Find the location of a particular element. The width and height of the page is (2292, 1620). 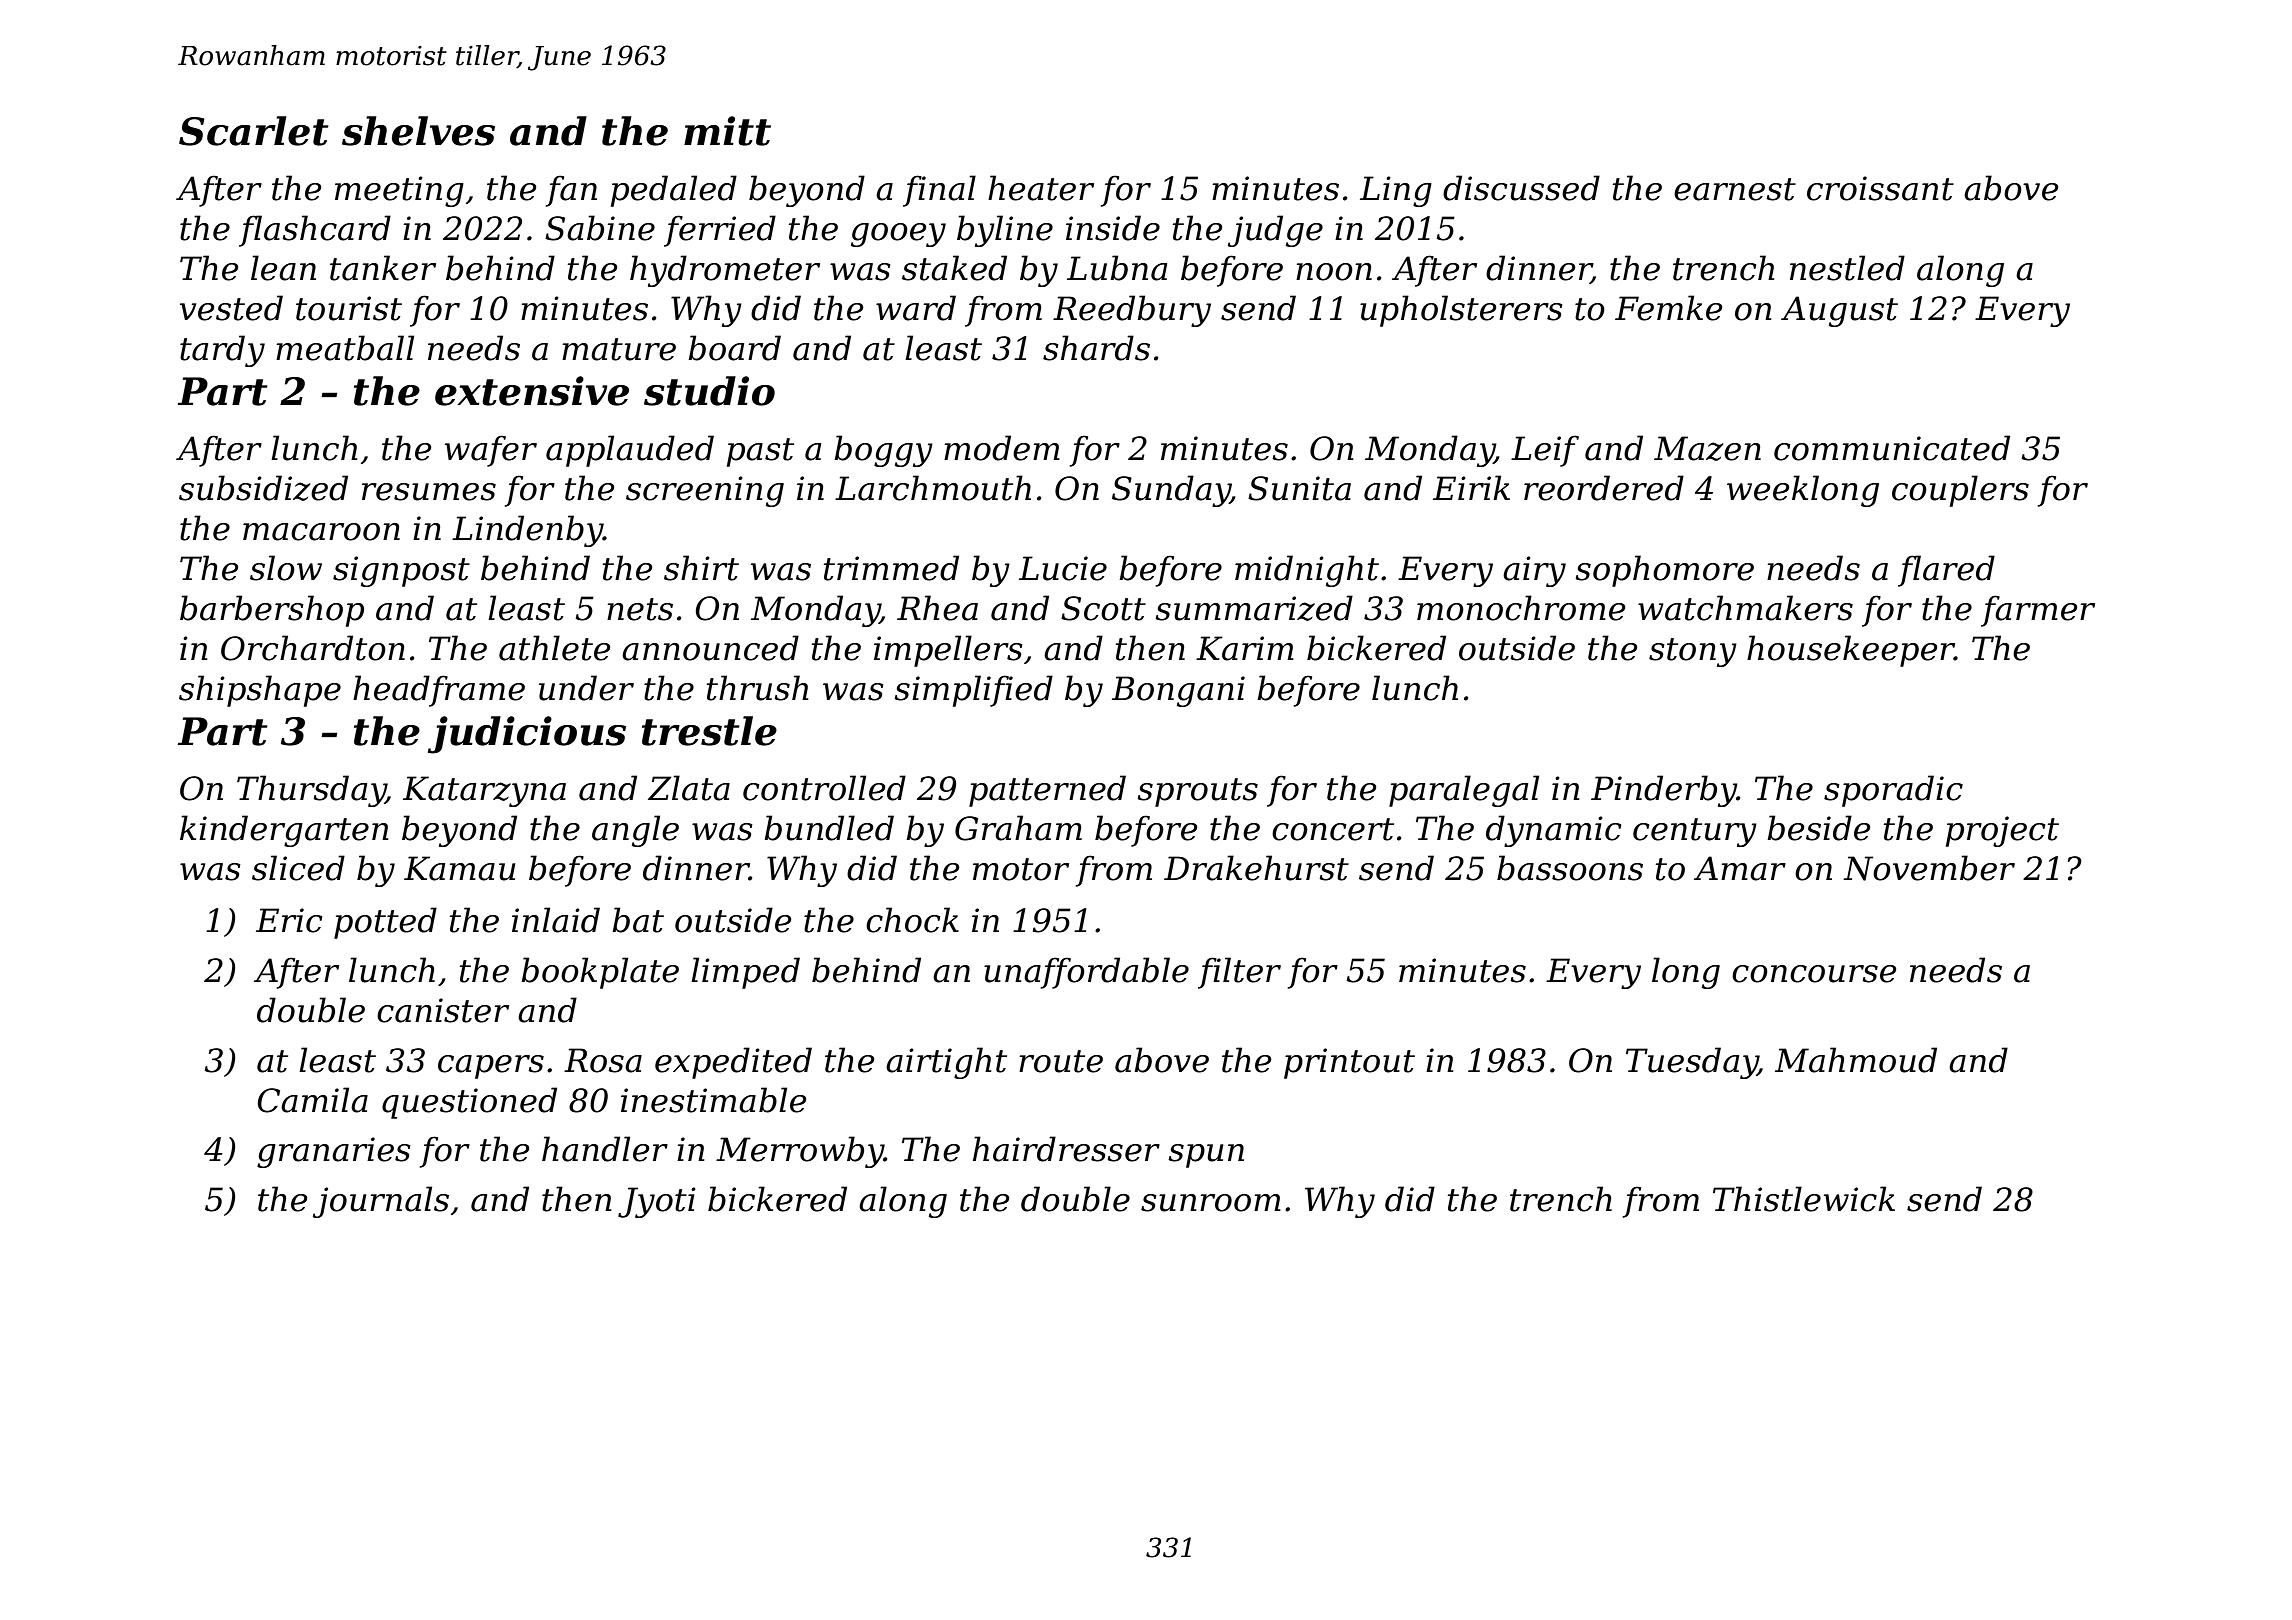

subsidized is located at coordinates (263, 488).
